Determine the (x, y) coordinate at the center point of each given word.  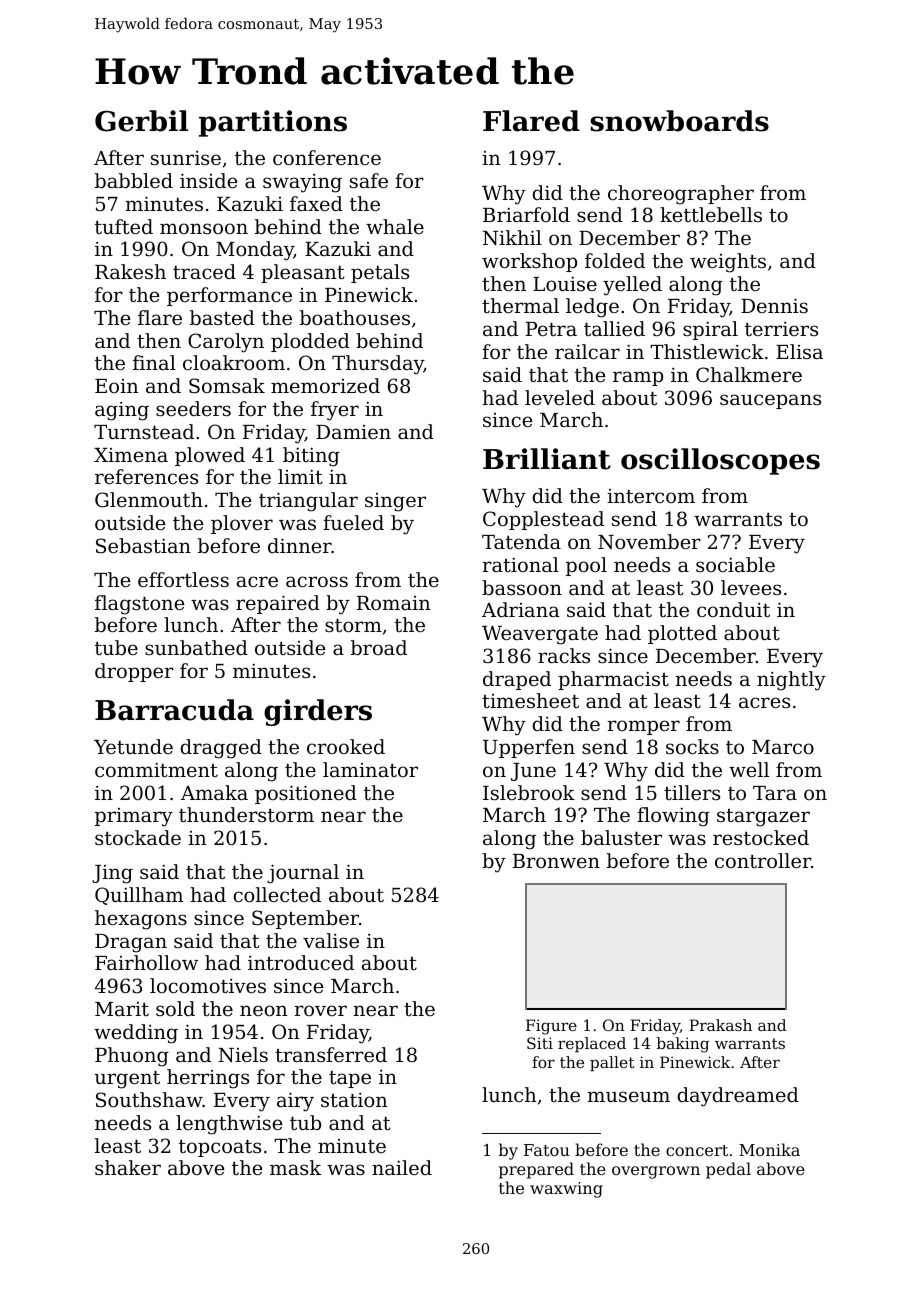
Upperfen (529, 748)
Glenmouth (149, 500)
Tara (775, 793)
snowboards (679, 121)
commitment (156, 770)
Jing (112, 874)
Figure (551, 1027)
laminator (370, 769)
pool (586, 566)
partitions (273, 123)
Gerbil (141, 121)
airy (295, 1102)
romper (643, 727)
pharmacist (613, 680)
